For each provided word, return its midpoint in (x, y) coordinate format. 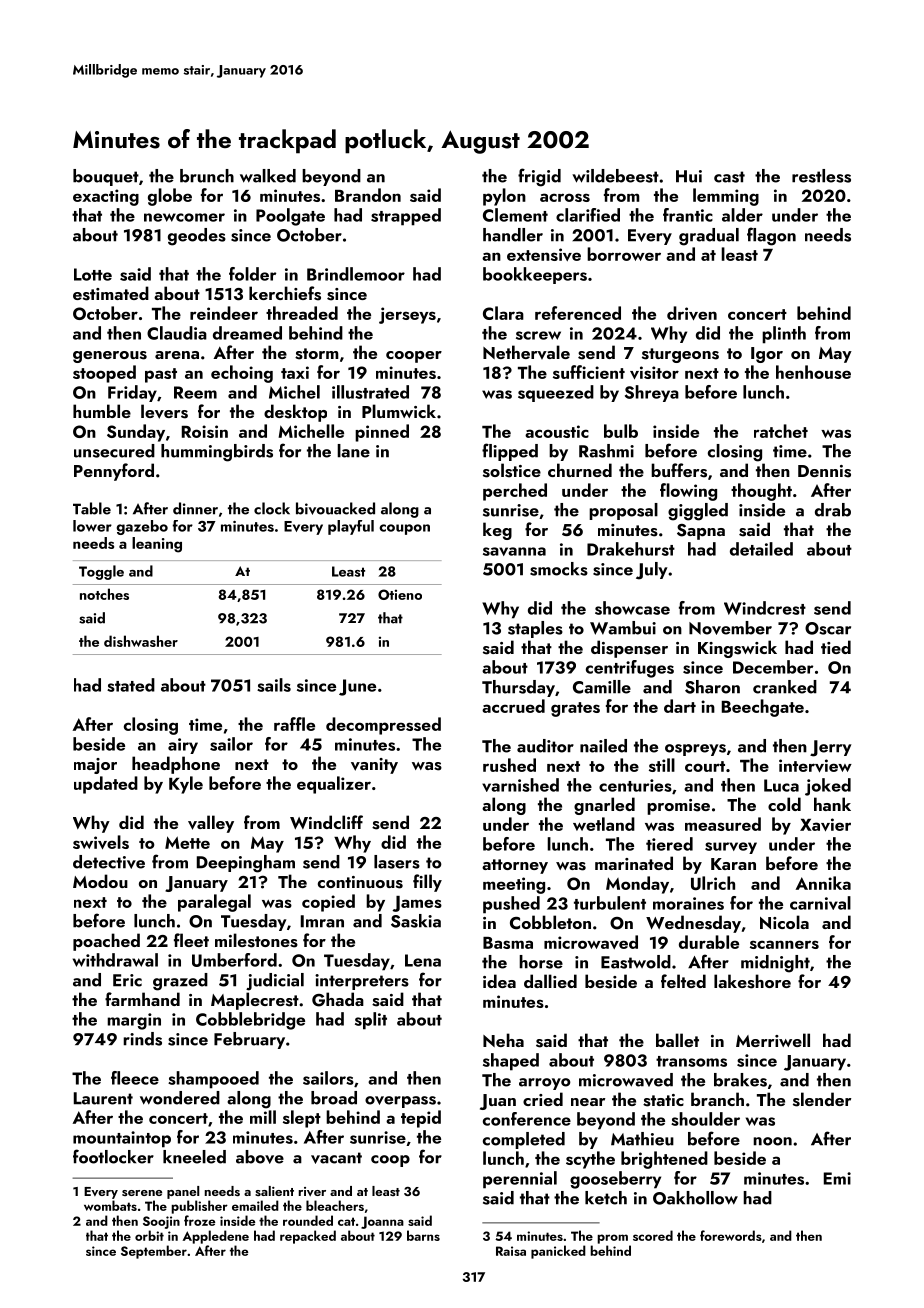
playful (351, 527)
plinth (784, 335)
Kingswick (737, 649)
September (154, 1252)
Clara (503, 313)
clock (272, 508)
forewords (731, 1235)
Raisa (511, 1251)
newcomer (184, 217)
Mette (187, 842)
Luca (781, 785)
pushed (511, 905)
